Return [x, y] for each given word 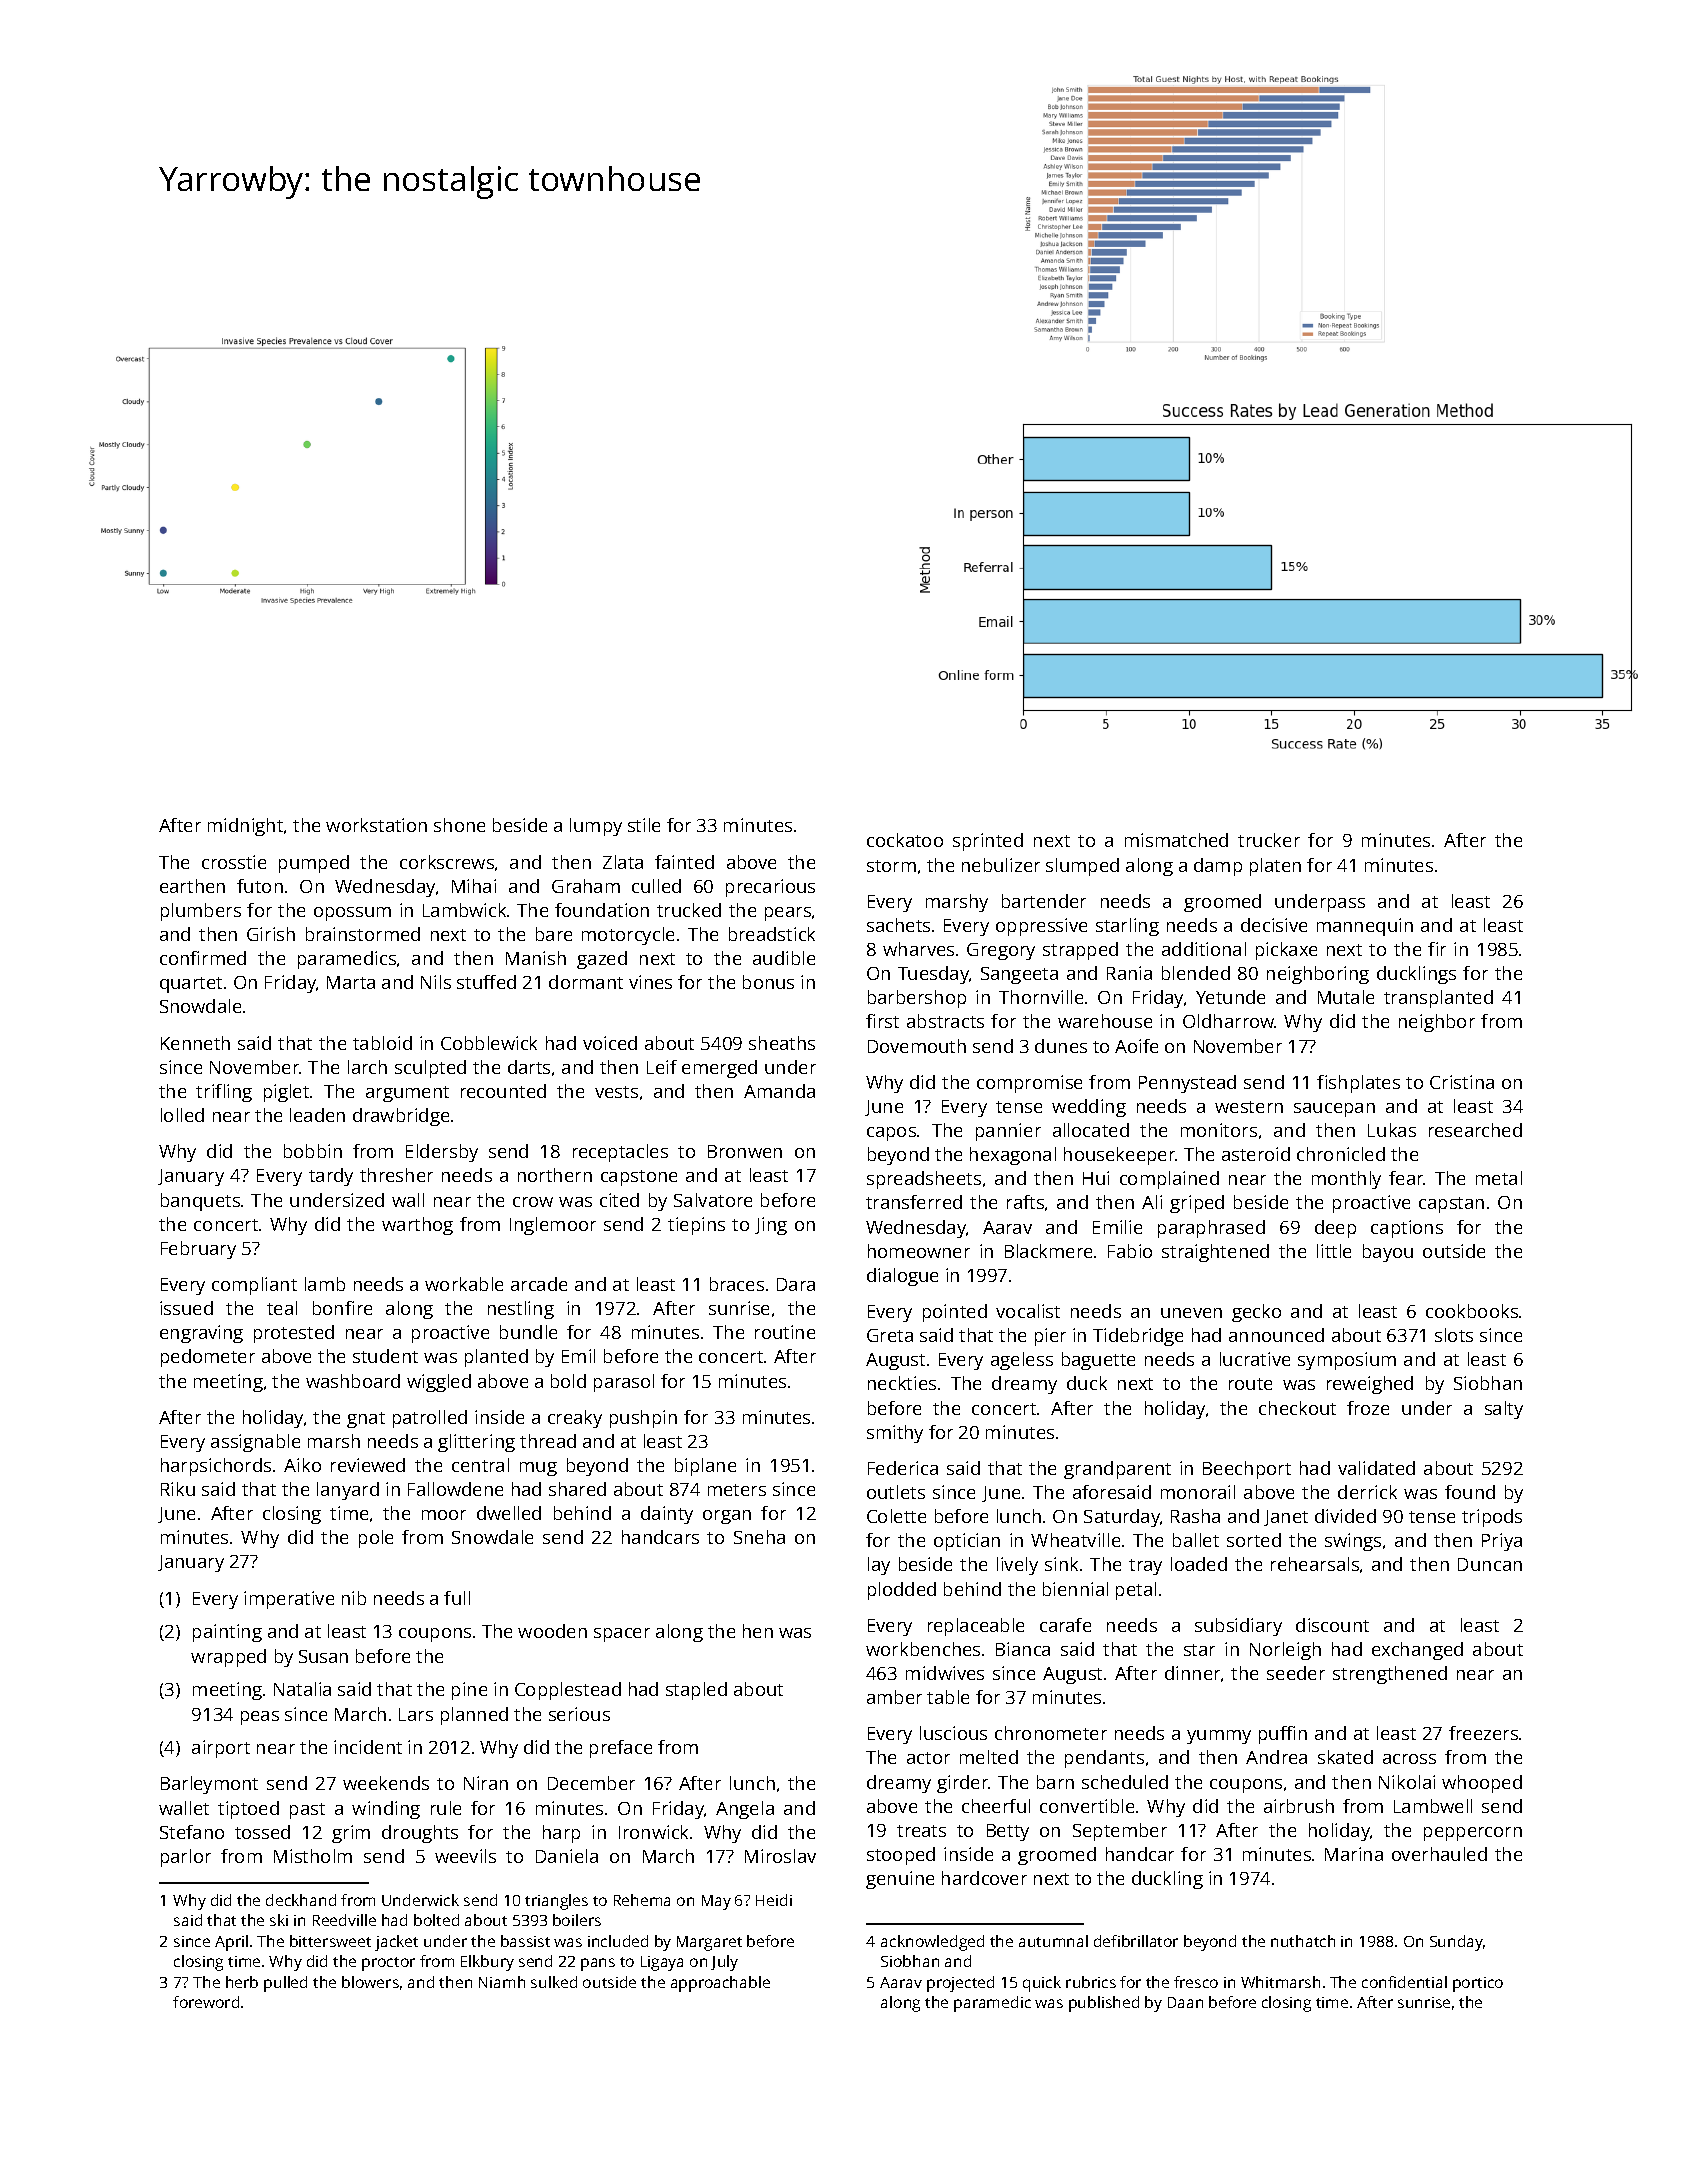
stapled [696, 1691]
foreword [206, 2002]
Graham [586, 886]
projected [960, 1984]
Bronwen [745, 1151]
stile [644, 825]
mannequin [1365, 927]
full [457, 1598]
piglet [286, 1093]
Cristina [1462, 1082]
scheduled [1125, 1782]
